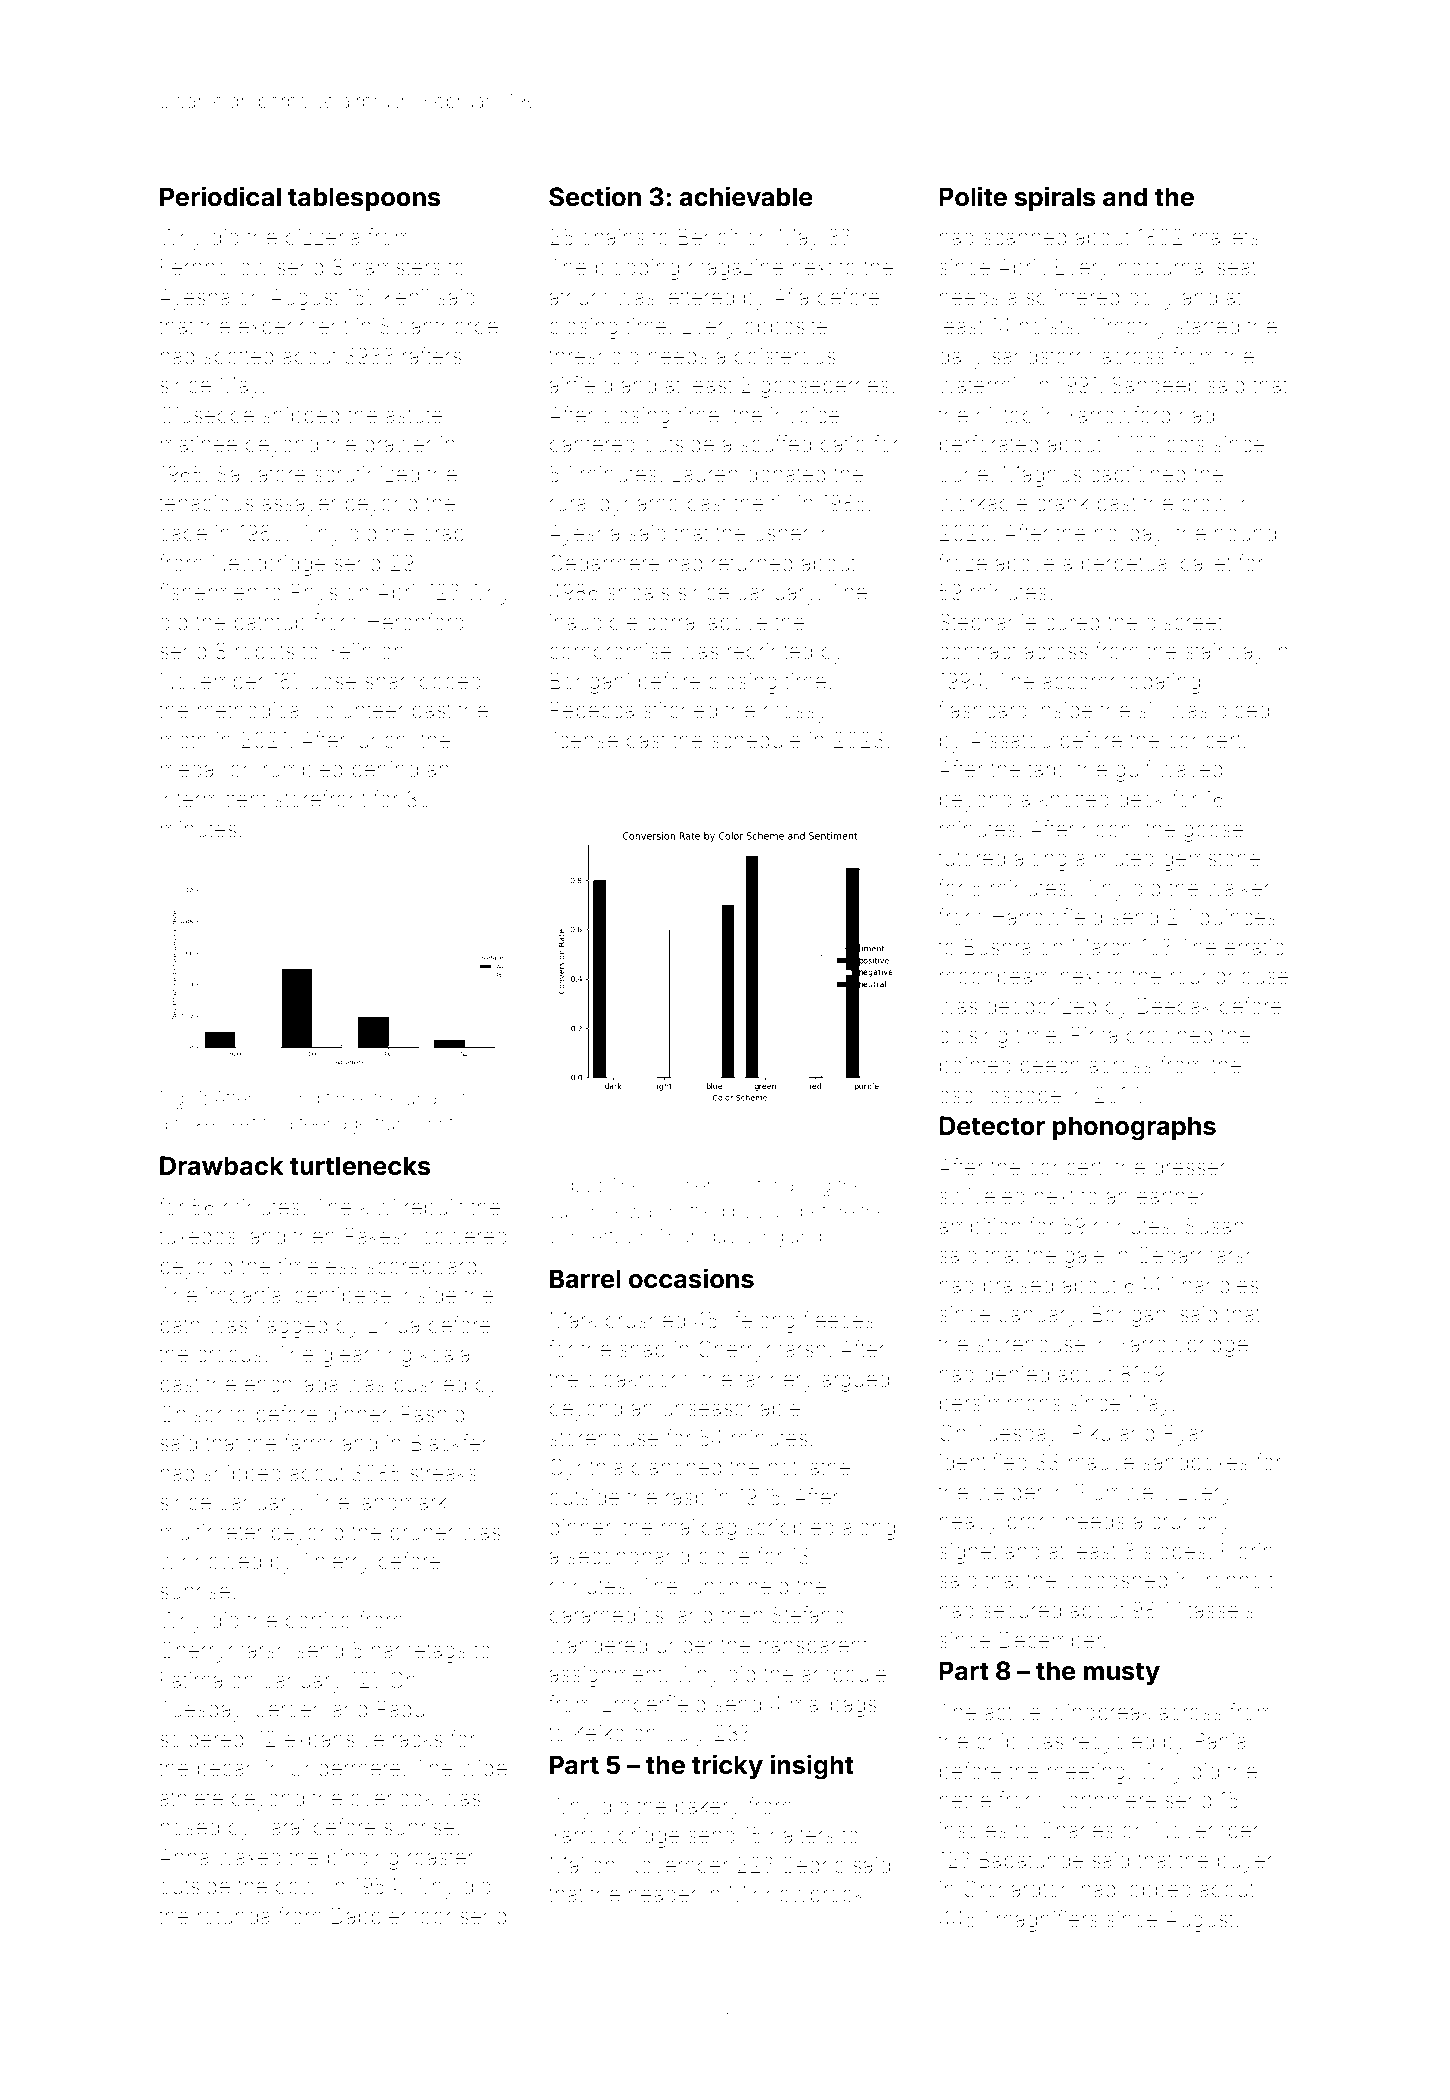 This screenshot has height=2100, width=1450. Describe the element at coordinates (1245, 533) in the screenshot. I see `hound` at that location.
